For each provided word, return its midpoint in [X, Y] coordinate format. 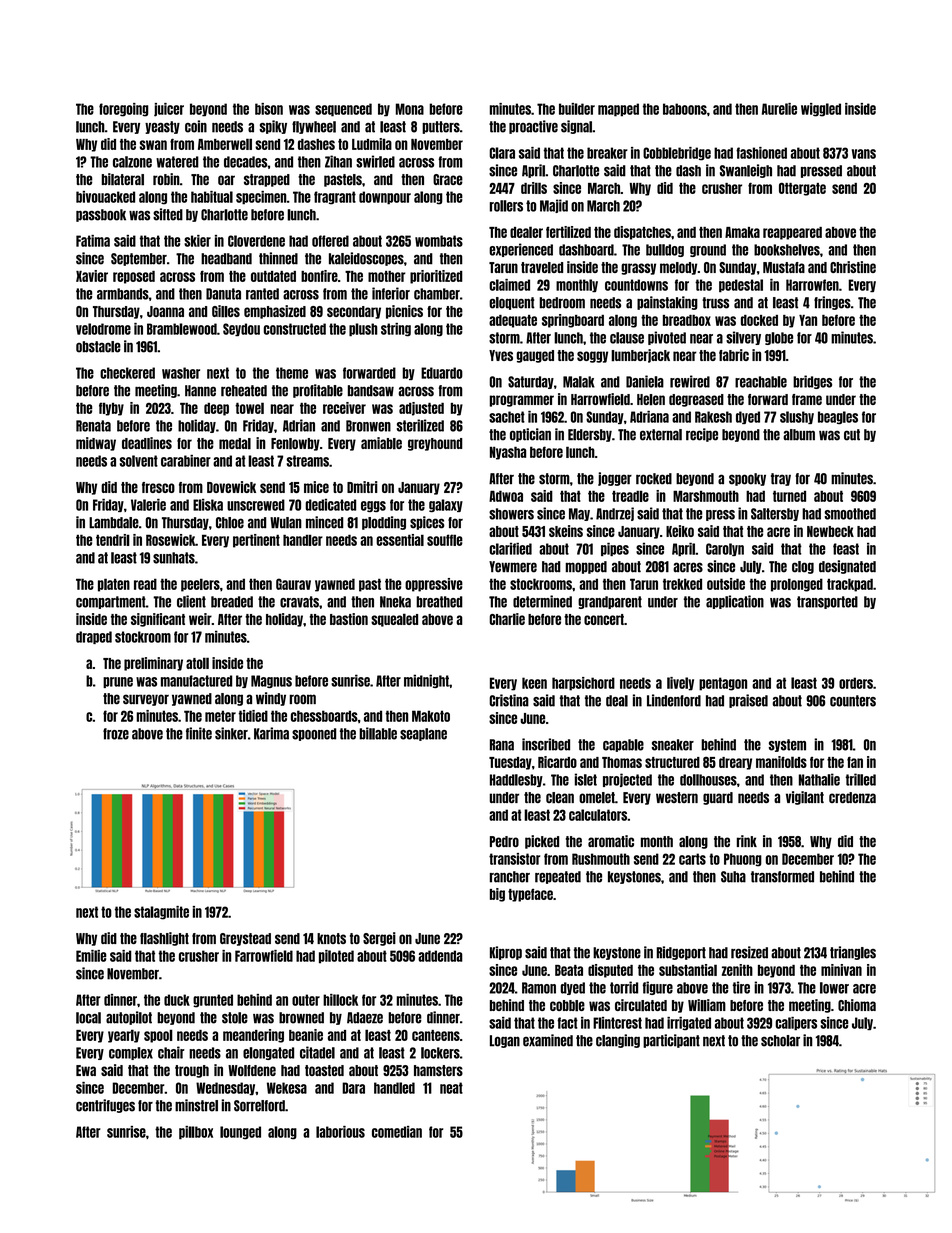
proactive [533, 127]
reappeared [792, 233]
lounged [240, 1133]
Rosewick [170, 540]
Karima [271, 733]
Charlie [507, 619]
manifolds [781, 762]
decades [246, 162]
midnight [426, 681]
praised [748, 701]
